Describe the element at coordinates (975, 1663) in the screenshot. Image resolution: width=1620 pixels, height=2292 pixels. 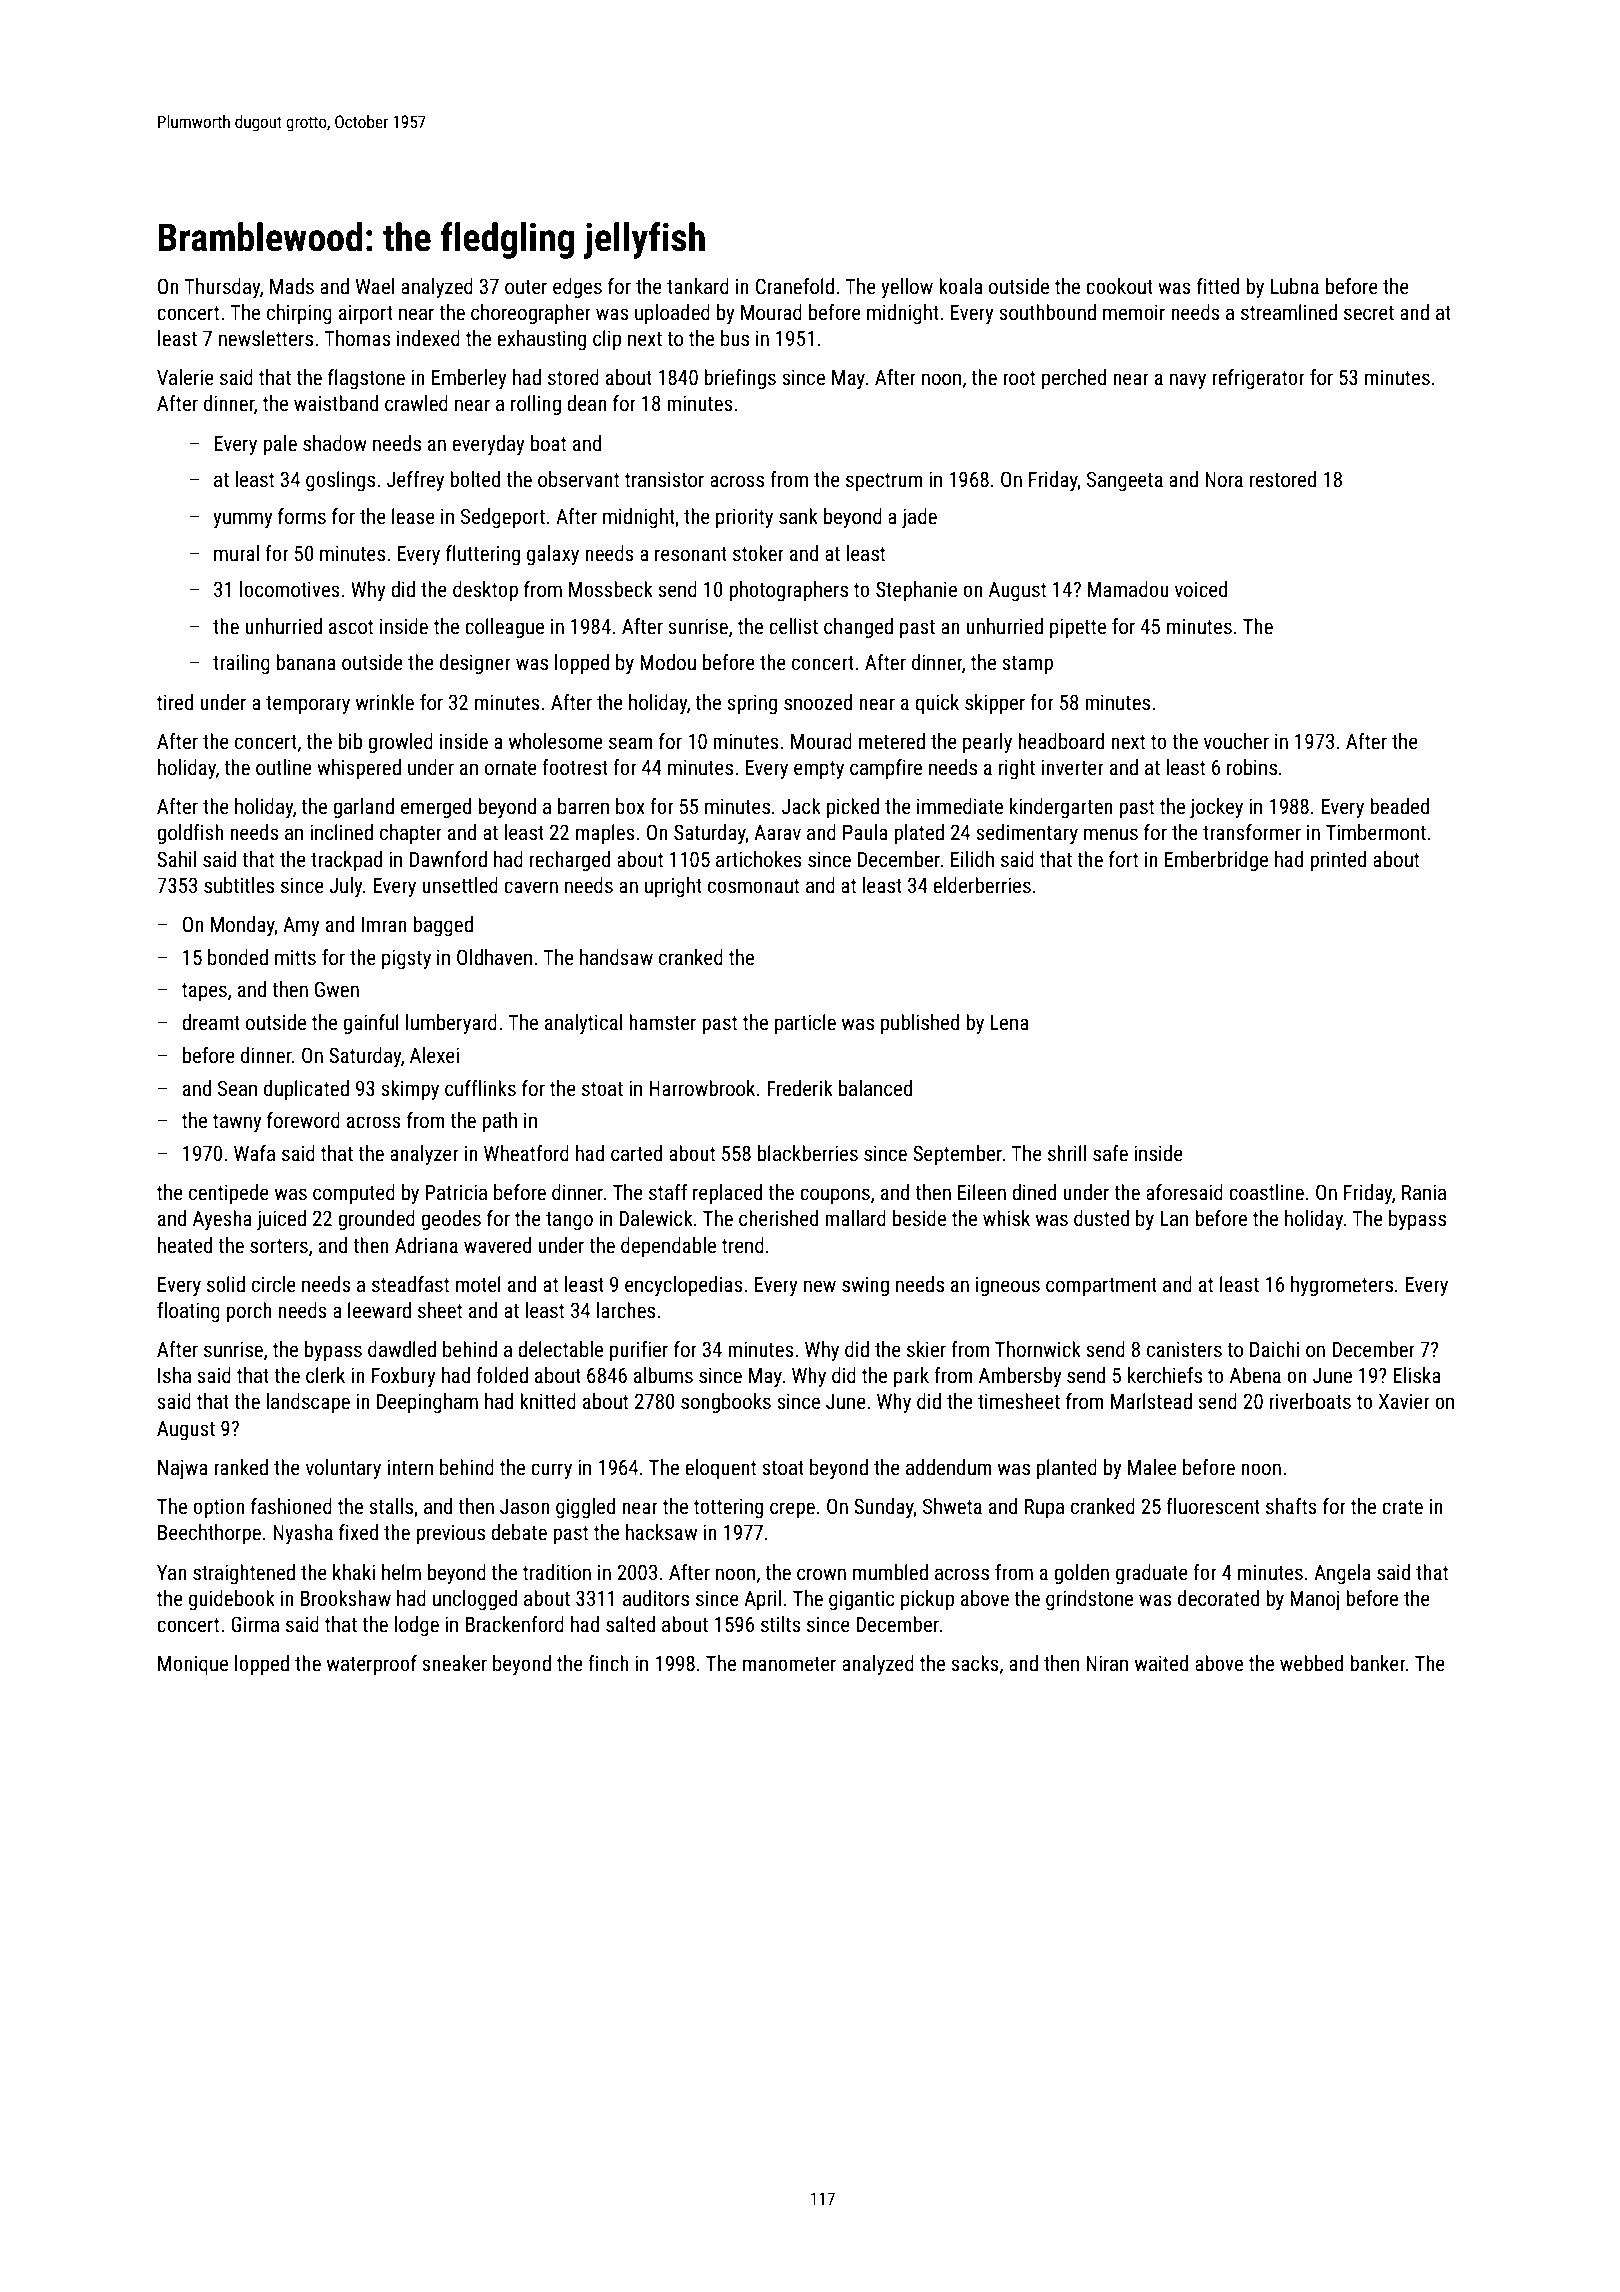
I see `sacks` at that location.
